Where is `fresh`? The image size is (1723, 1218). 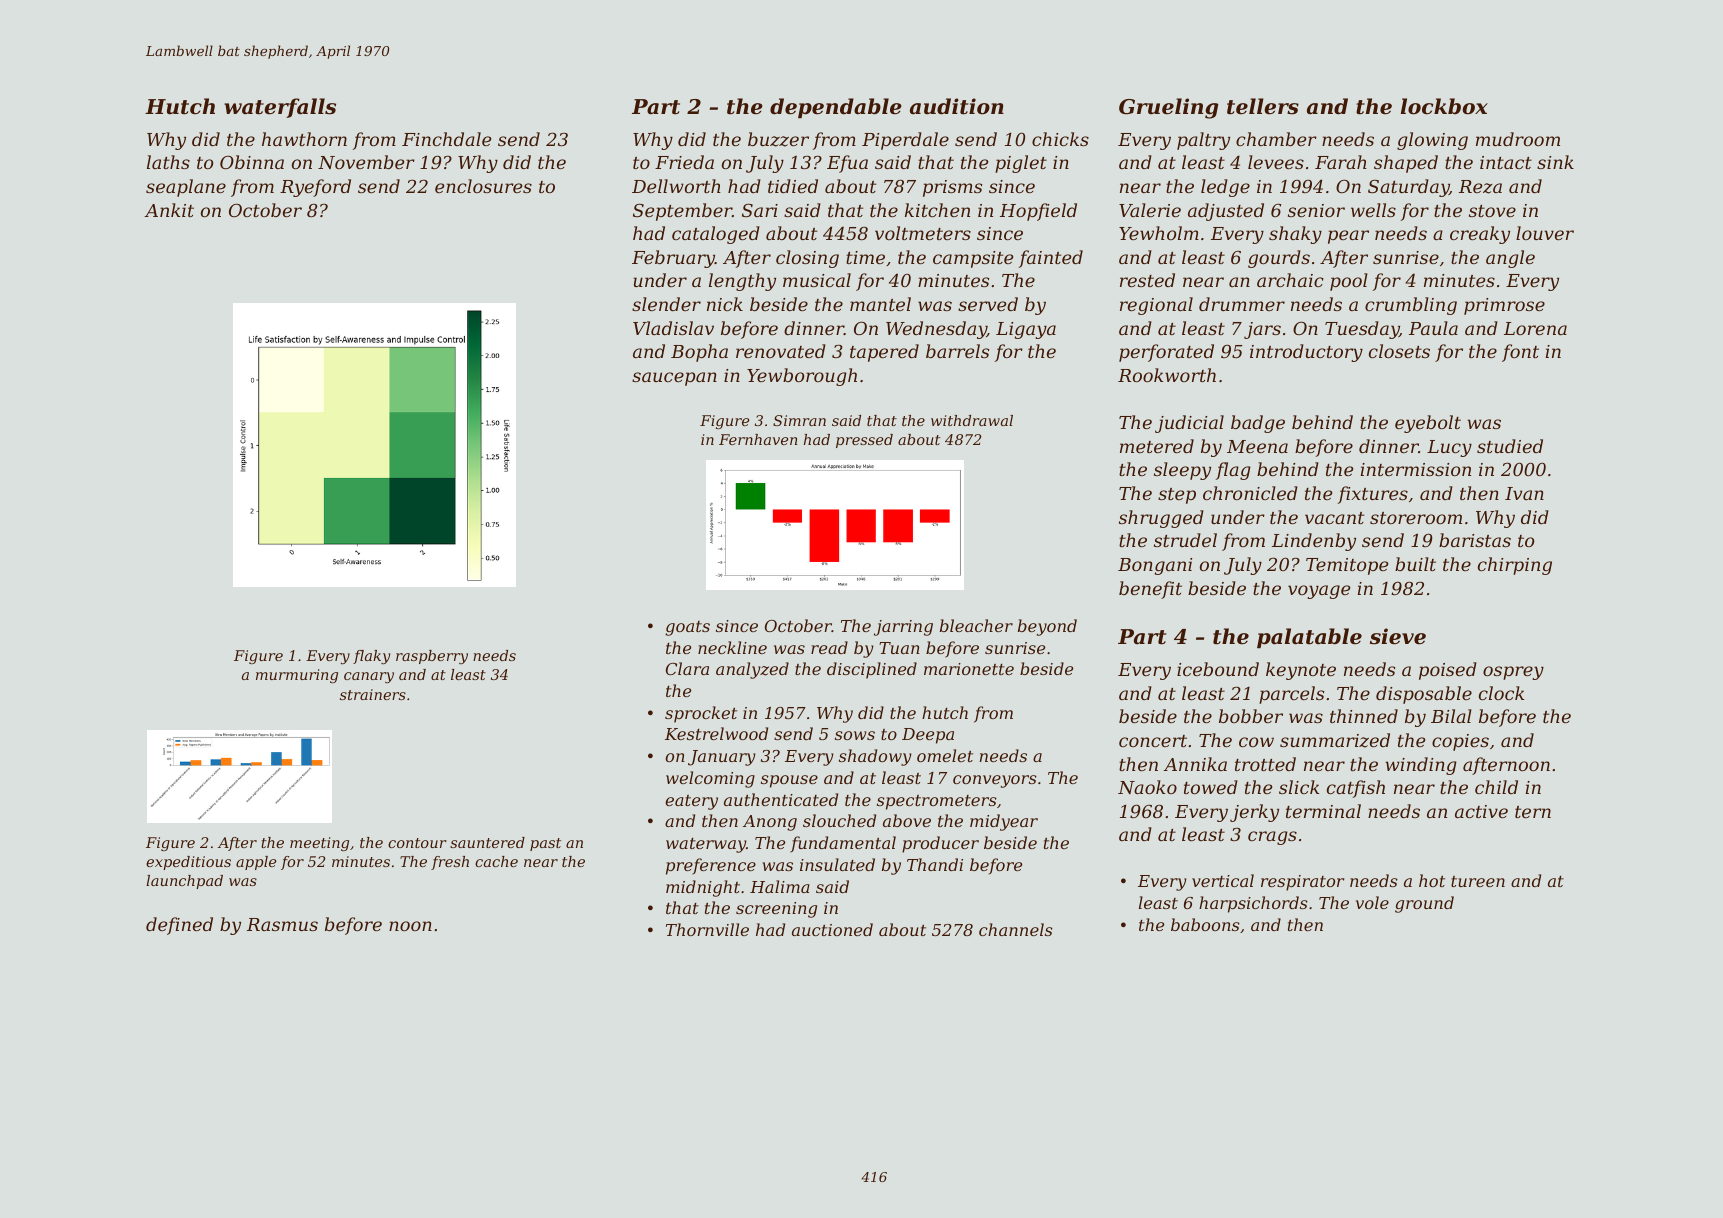
fresh is located at coordinates (450, 863).
